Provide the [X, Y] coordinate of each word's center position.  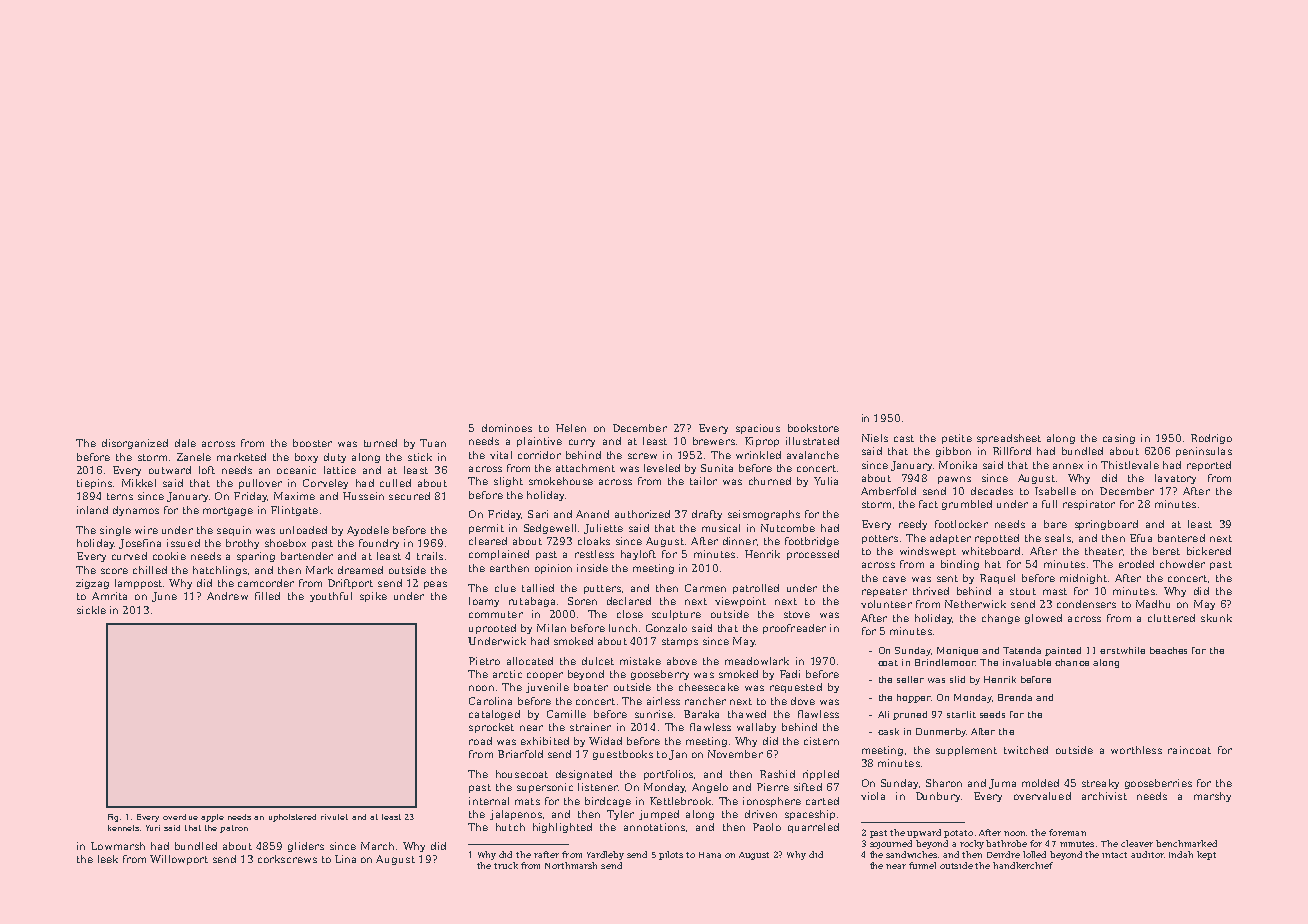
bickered [1209, 551]
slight [508, 482]
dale [185, 443]
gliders [306, 847]
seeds [992, 714]
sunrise [654, 714]
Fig [114, 818]
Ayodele [368, 531]
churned [770, 481]
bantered [1181, 538]
